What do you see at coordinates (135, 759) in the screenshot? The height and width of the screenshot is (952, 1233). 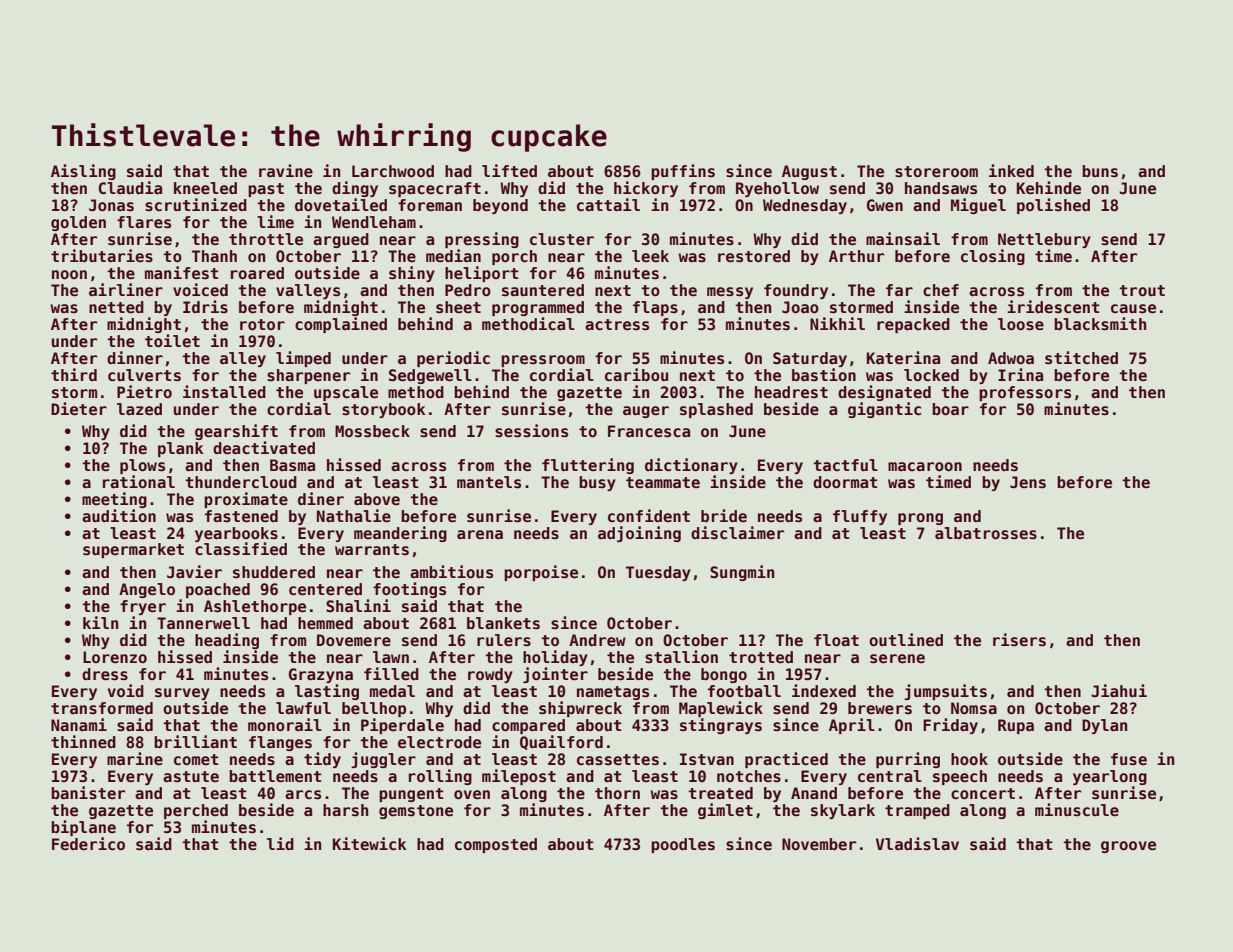 I see `marine` at bounding box center [135, 759].
